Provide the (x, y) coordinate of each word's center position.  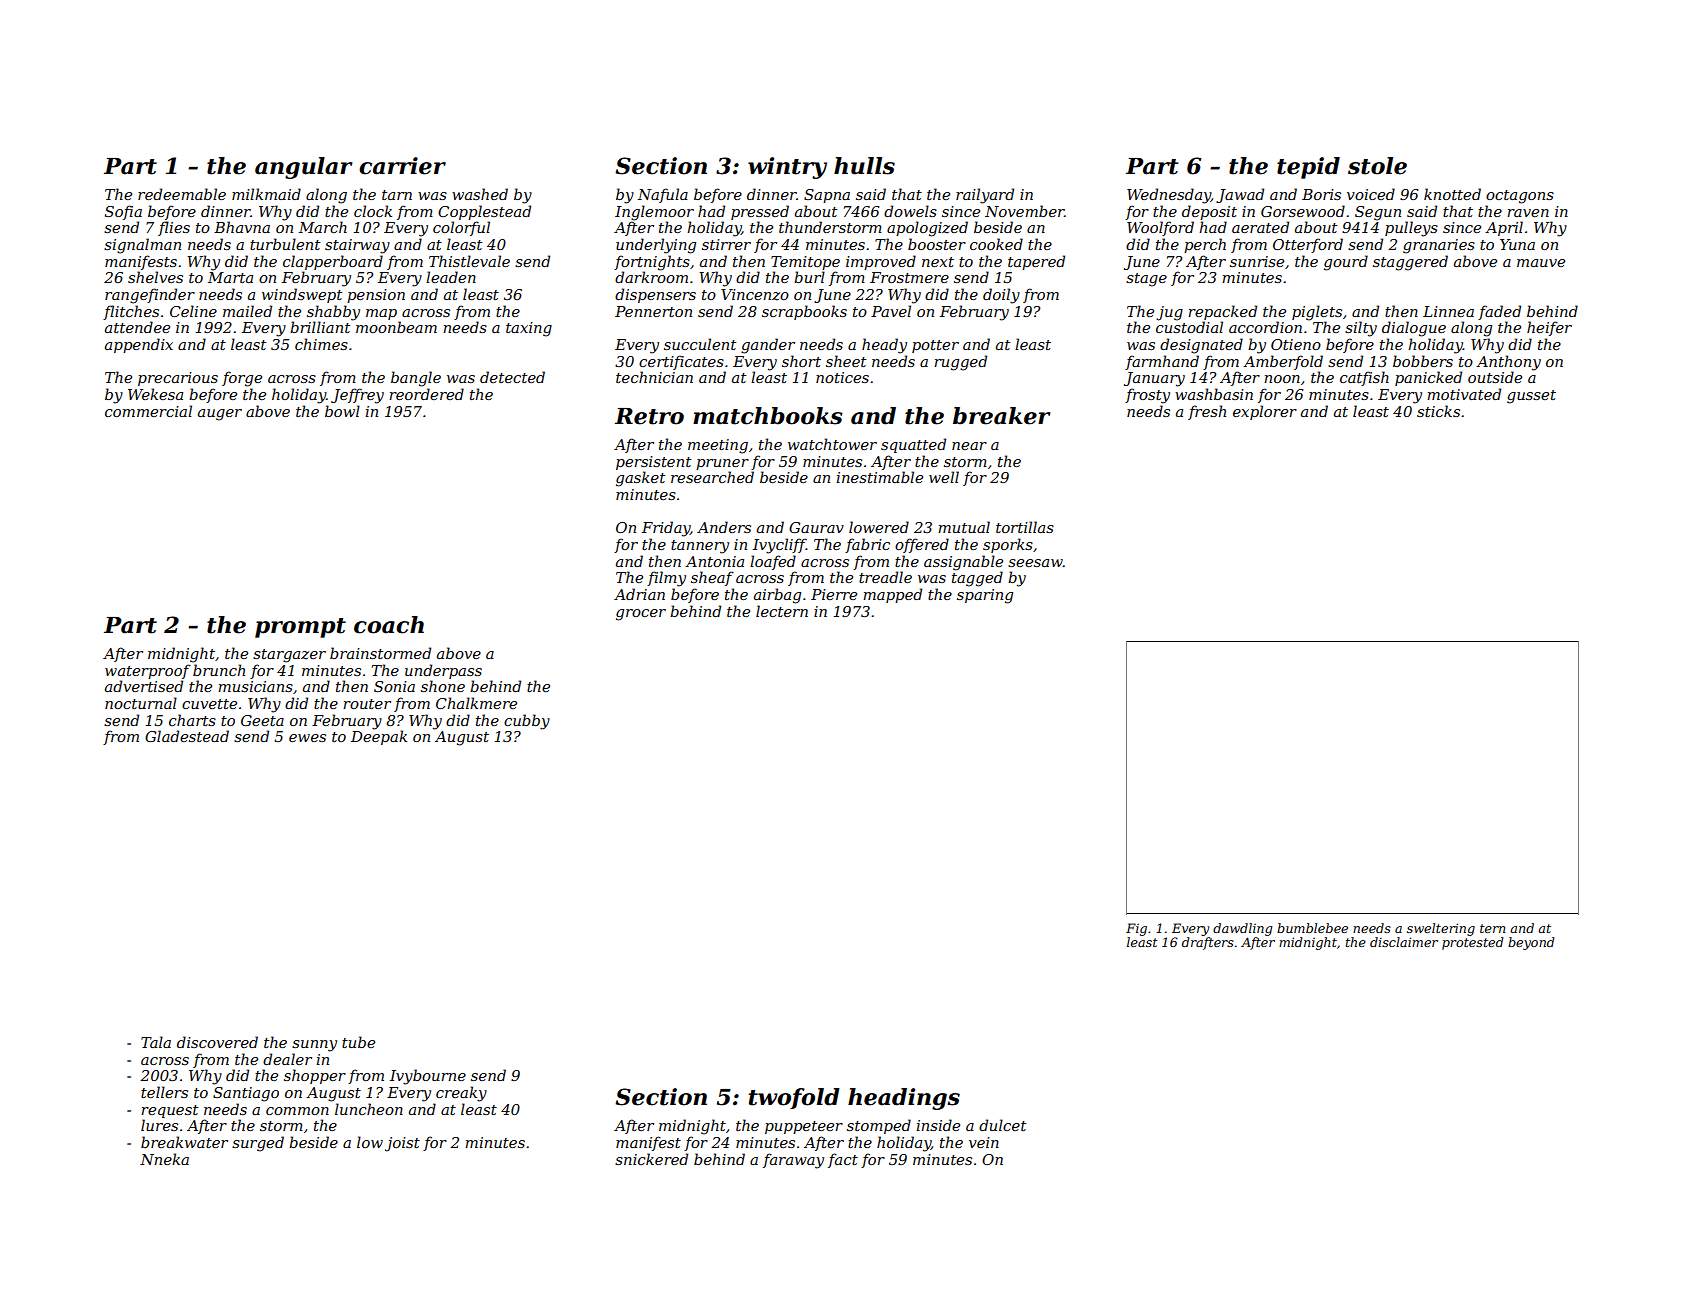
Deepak (379, 737)
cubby (527, 722)
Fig (1136, 929)
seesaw (1035, 563)
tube (358, 1042)
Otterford (1308, 245)
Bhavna (242, 227)
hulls (864, 166)
